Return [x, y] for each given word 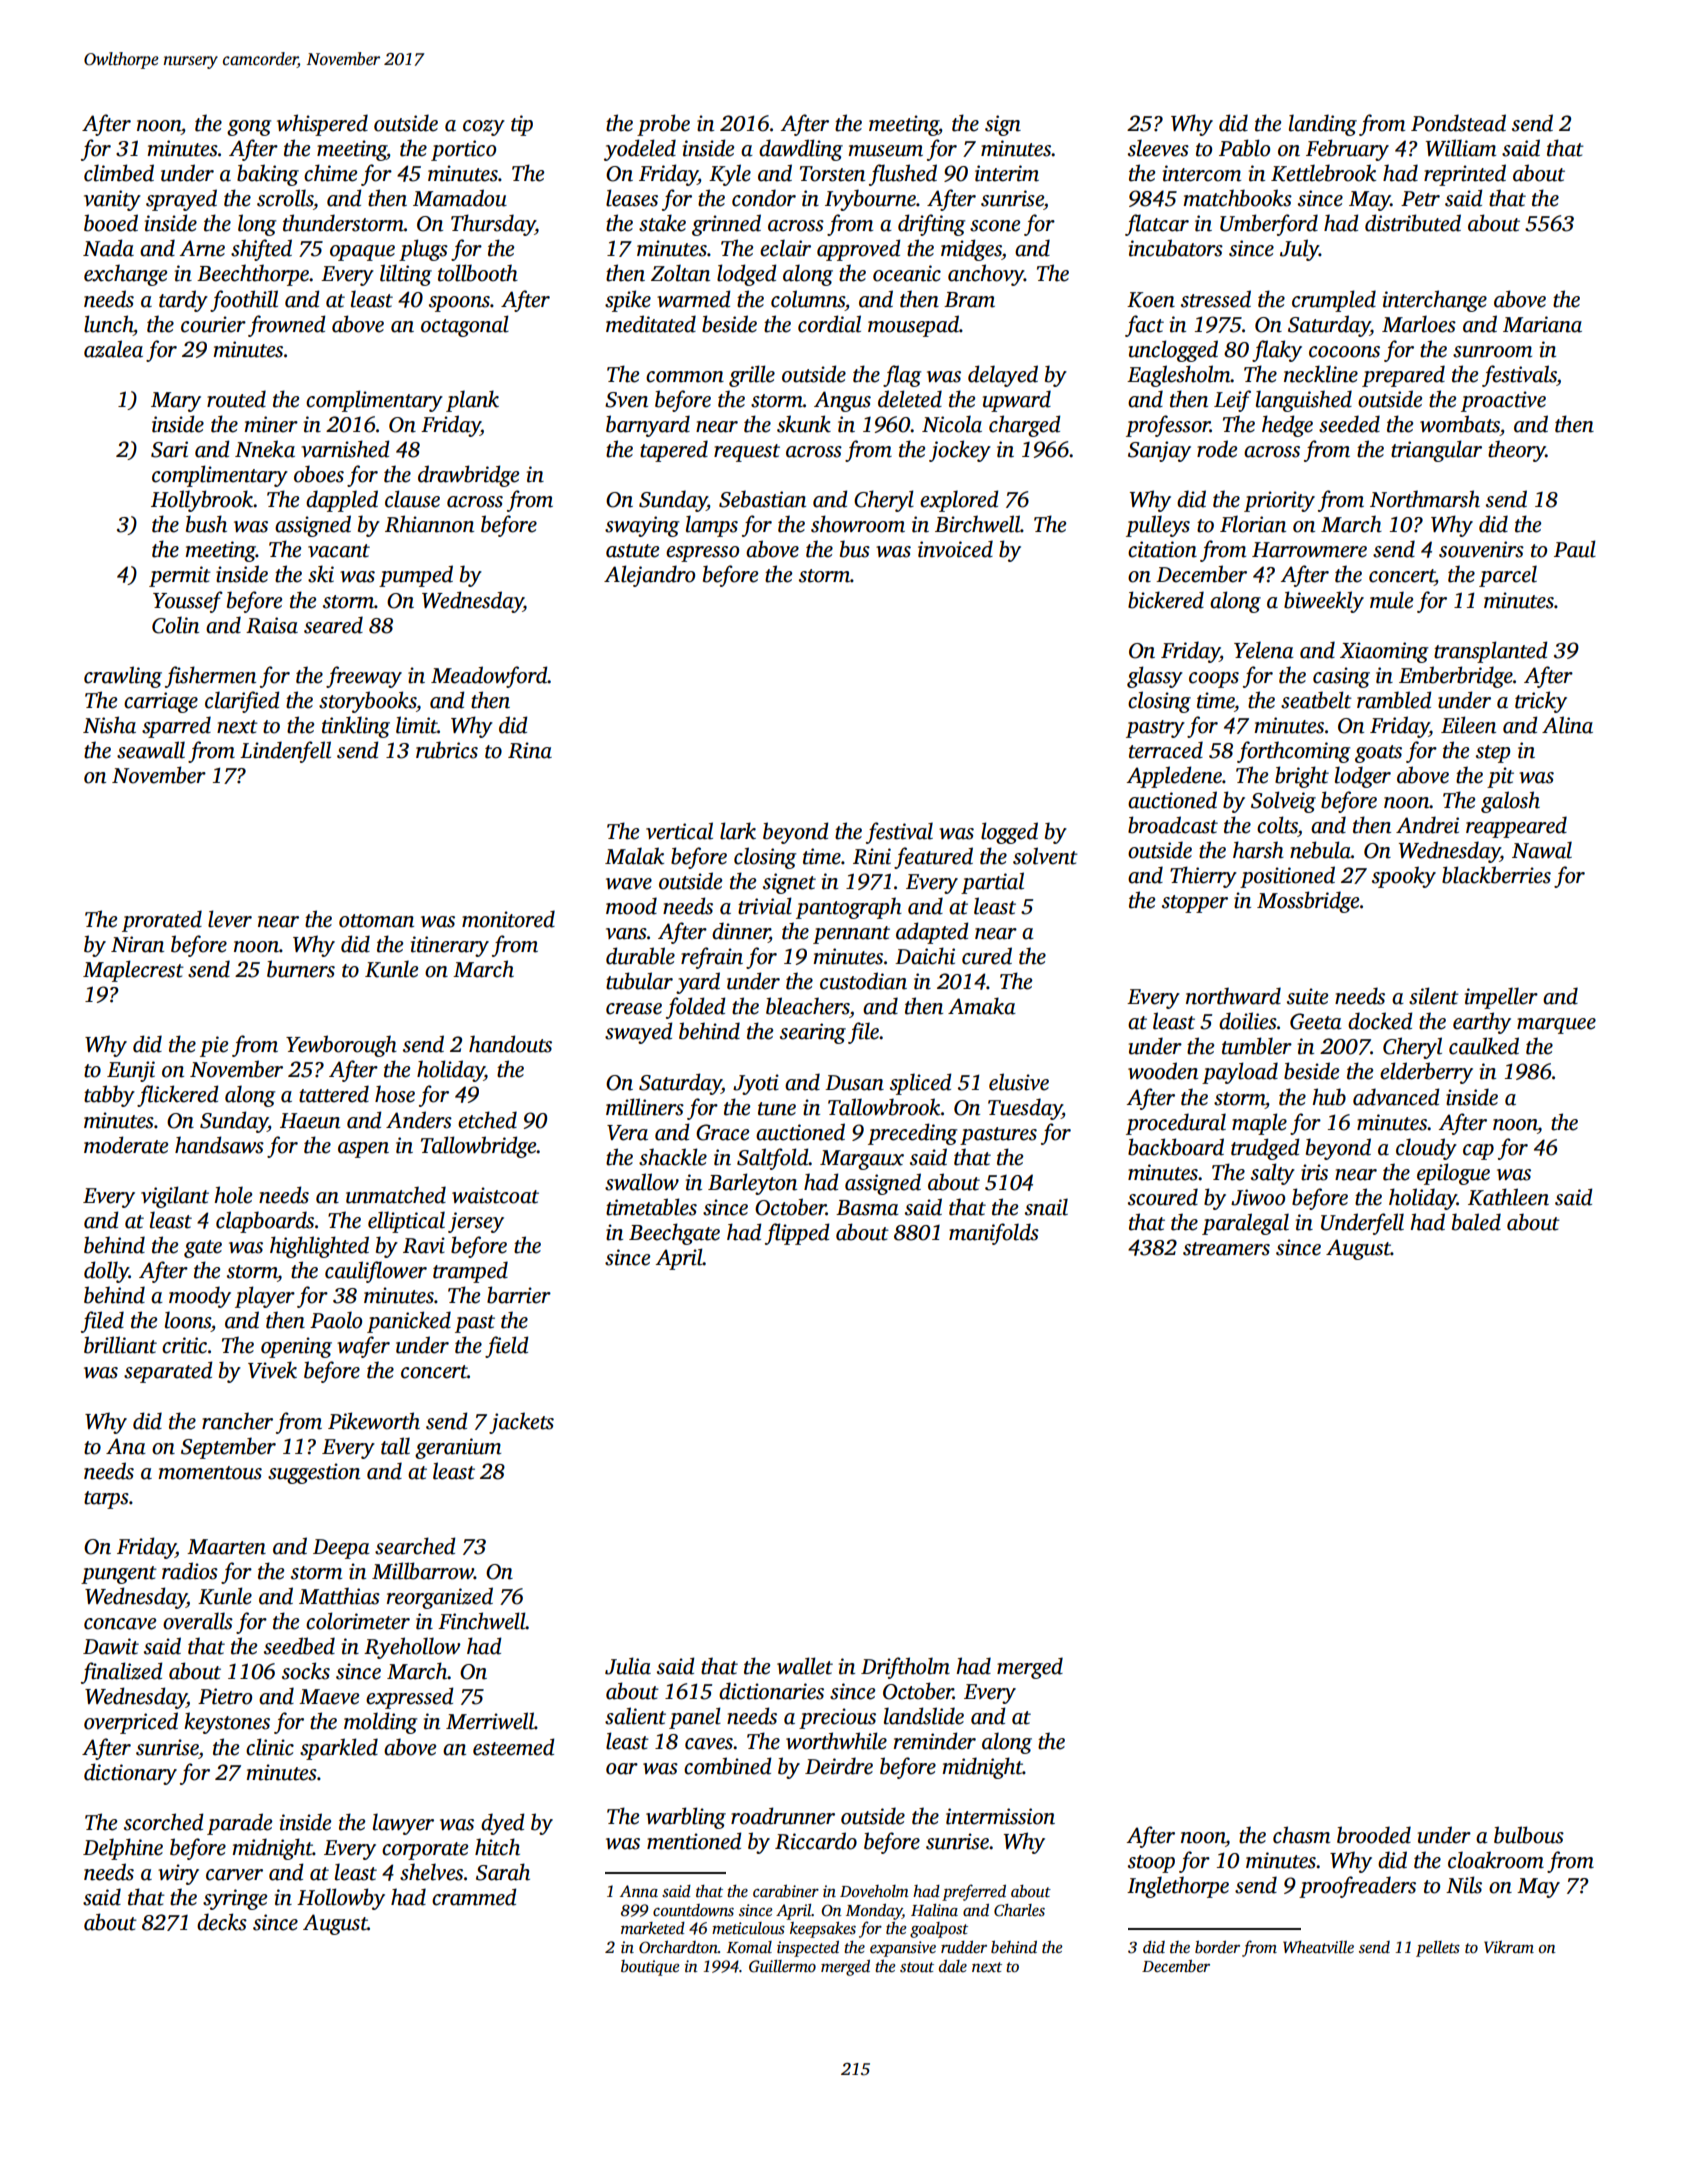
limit [417, 725]
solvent [1045, 856]
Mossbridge [1308, 902]
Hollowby [341, 1899]
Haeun [310, 1121]
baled [1476, 1222]
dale [953, 1966]
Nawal [1542, 850]
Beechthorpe [253, 275]
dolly [106, 1272]
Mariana [1542, 324]
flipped [797, 1234]
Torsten [832, 174]
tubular [639, 981]
